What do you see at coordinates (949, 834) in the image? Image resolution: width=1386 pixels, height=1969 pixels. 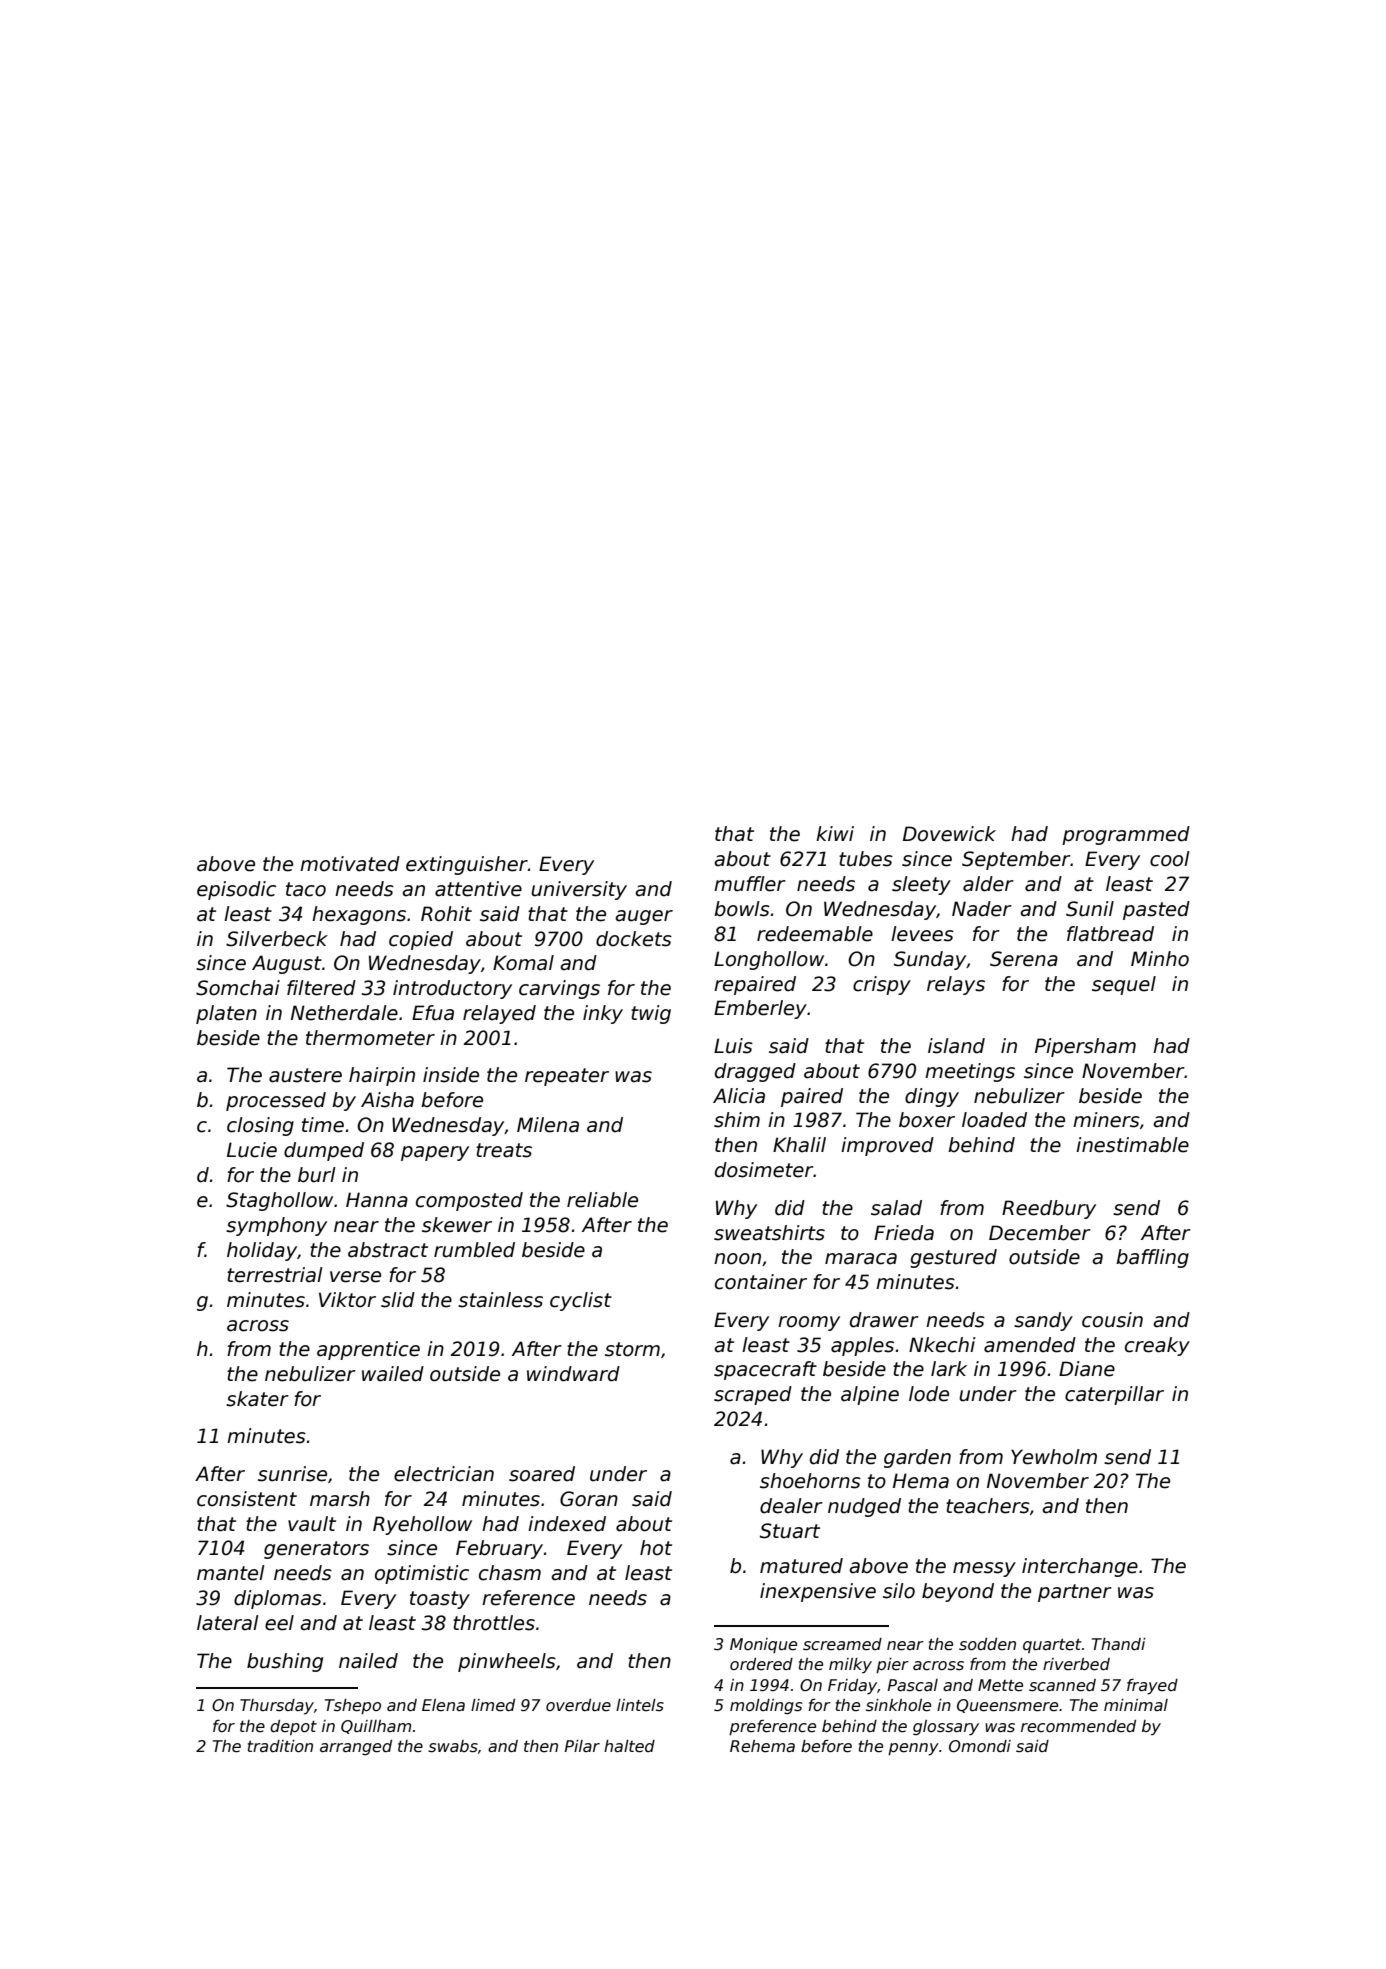 I see `Dovewick` at bounding box center [949, 834].
